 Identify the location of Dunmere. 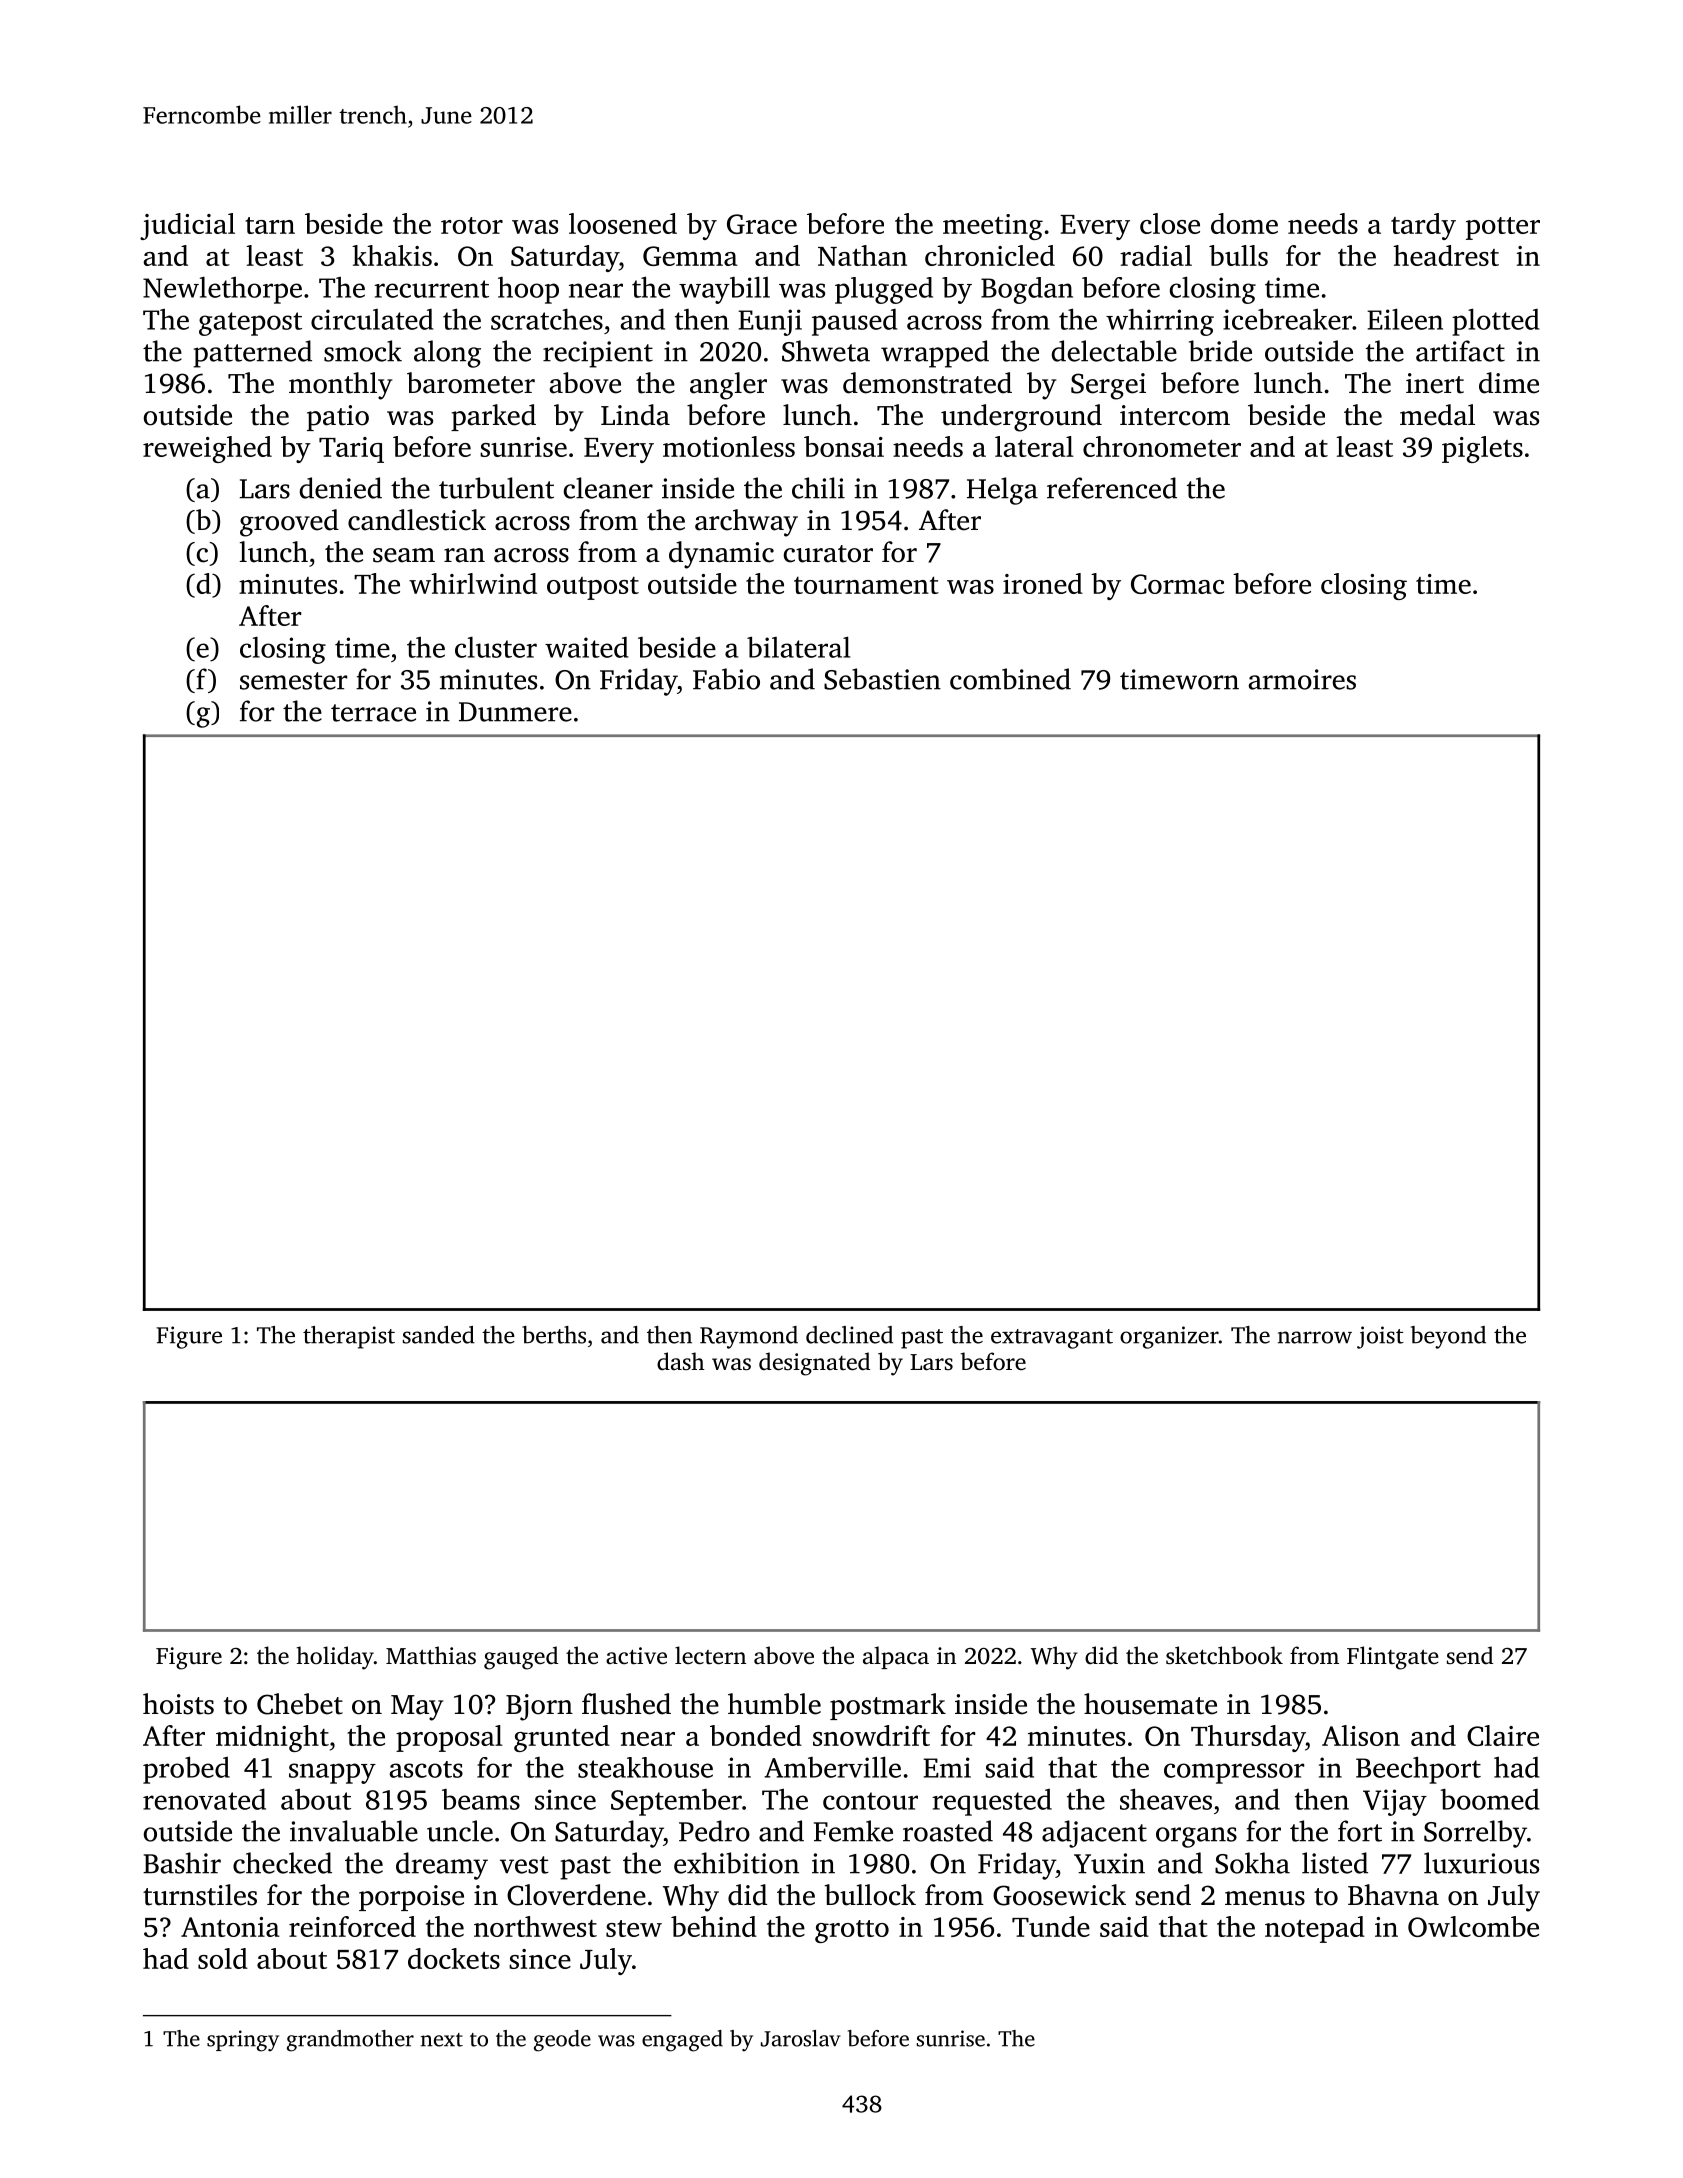
(515, 712).
